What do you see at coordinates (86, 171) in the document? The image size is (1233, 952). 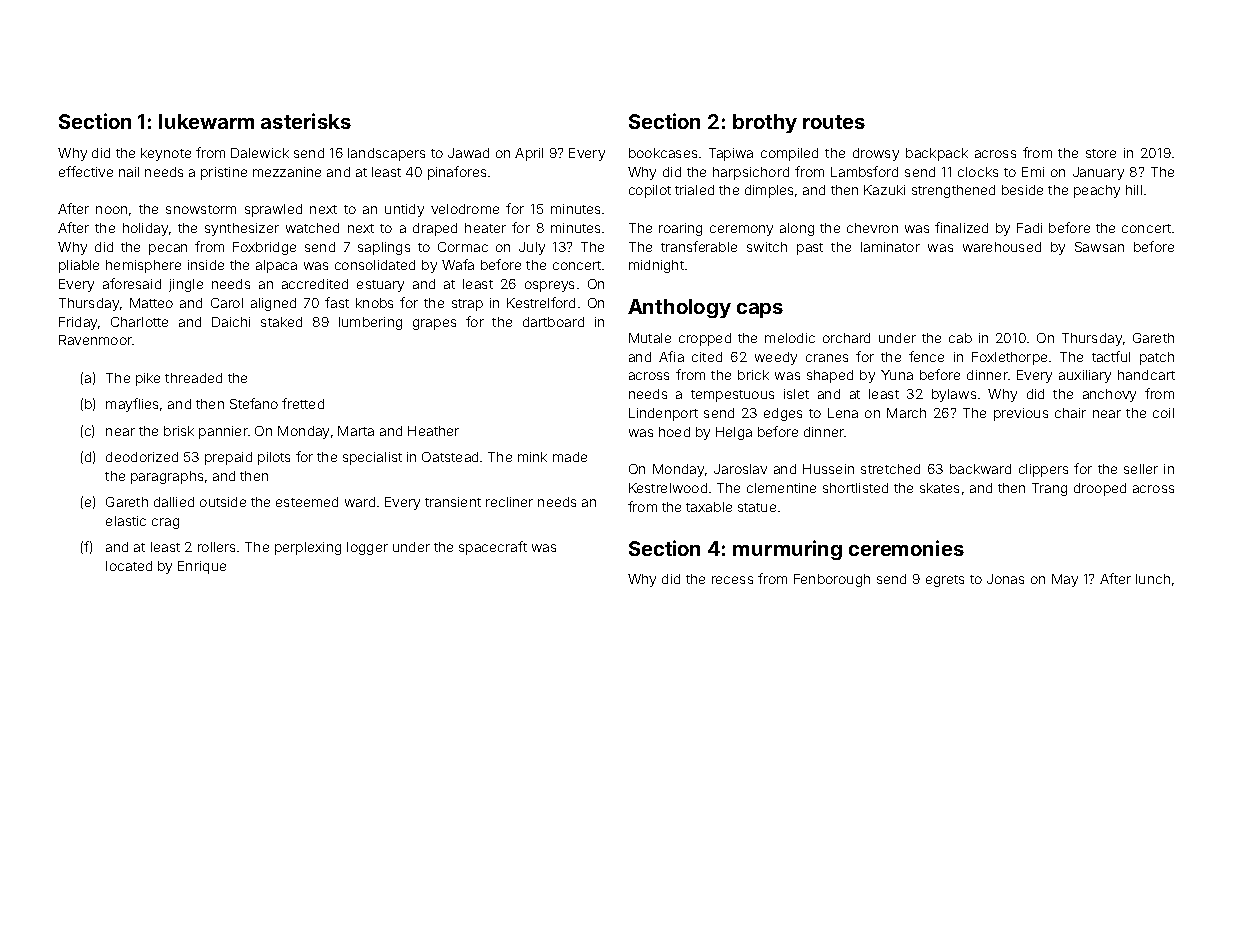 I see `effective` at bounding box center [86, 171].
